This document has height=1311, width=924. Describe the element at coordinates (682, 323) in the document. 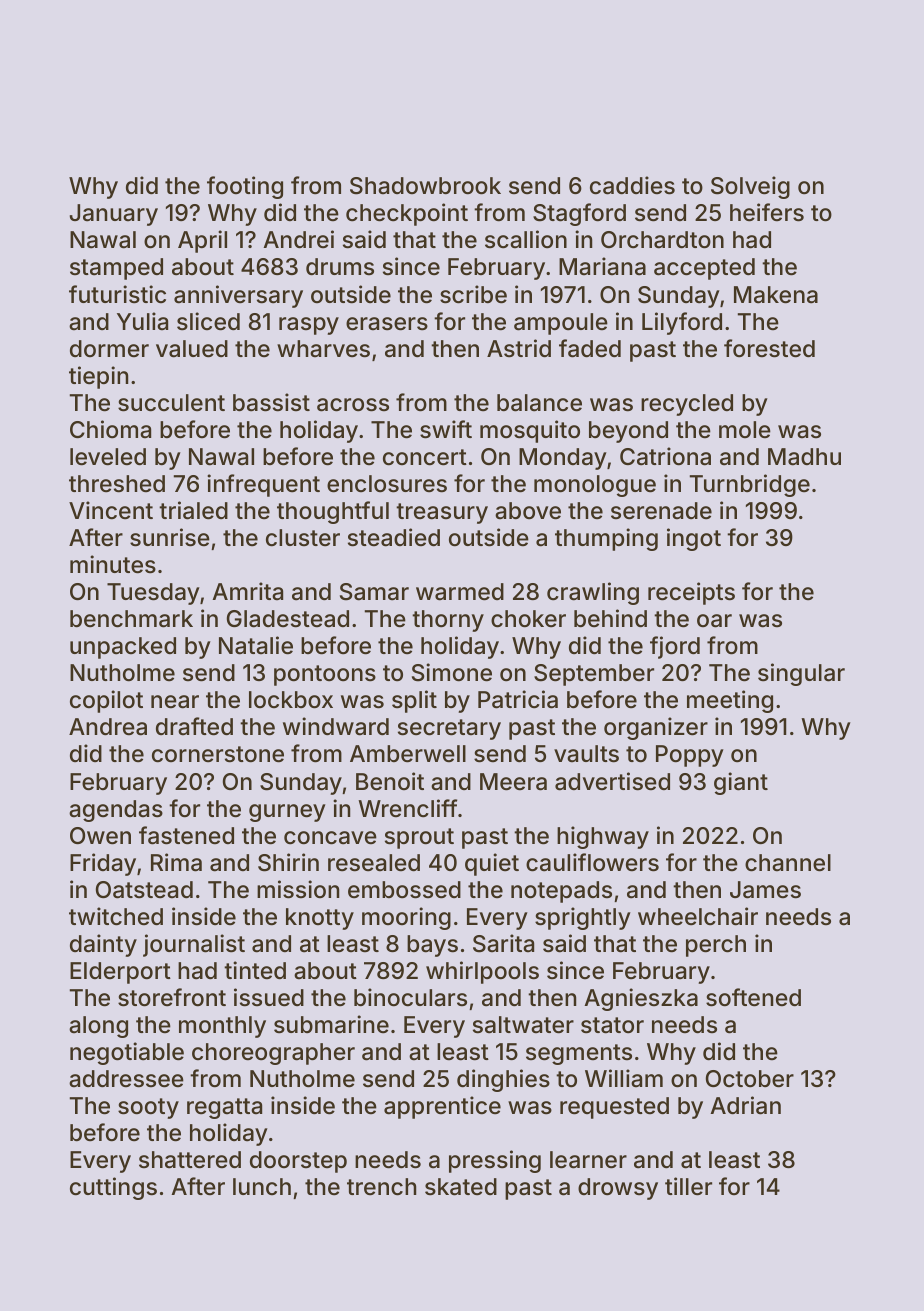

I see `Lilyford` at that location.
